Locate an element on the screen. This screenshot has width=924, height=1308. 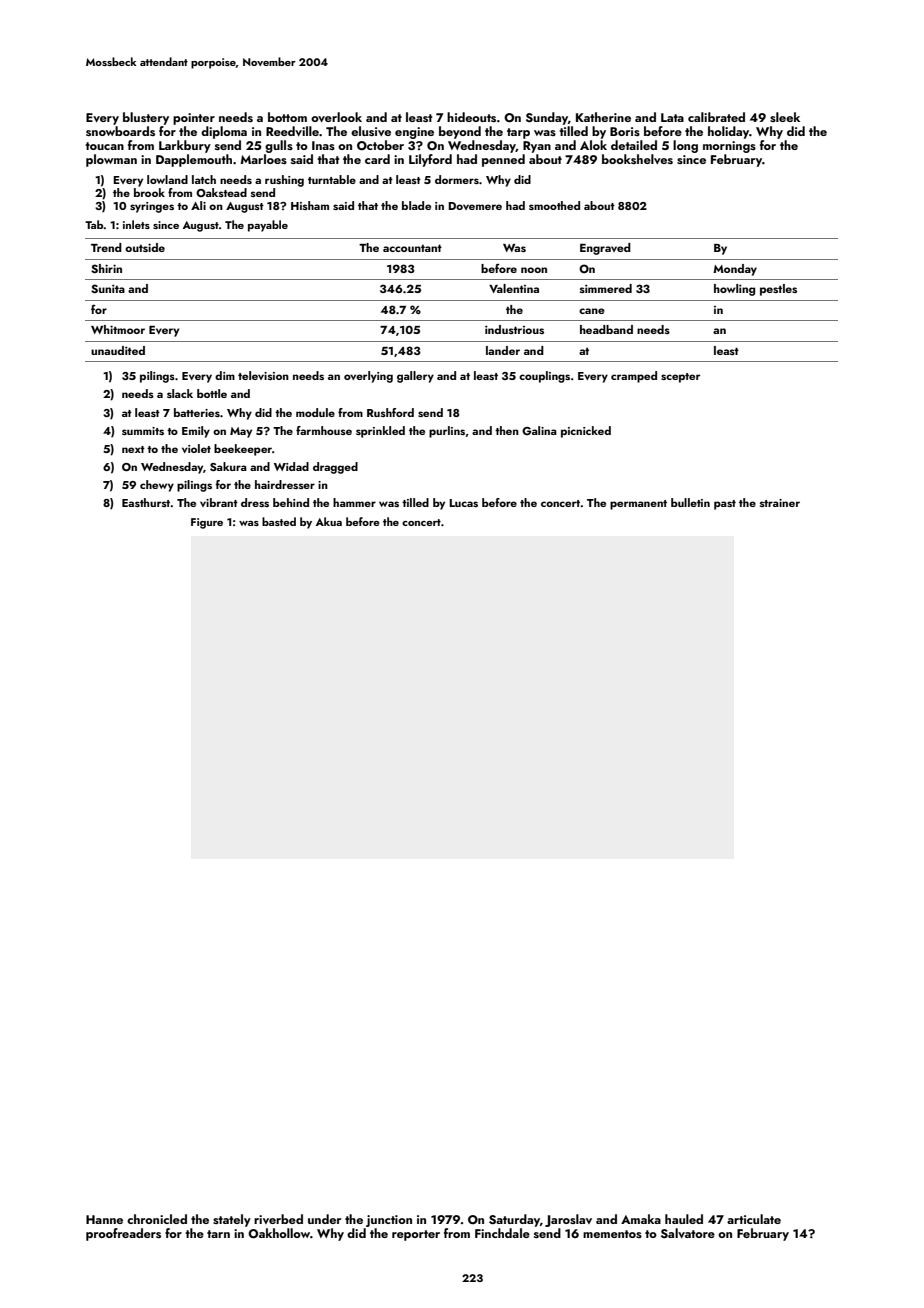
permanent is located at coordinates (638, 505).
